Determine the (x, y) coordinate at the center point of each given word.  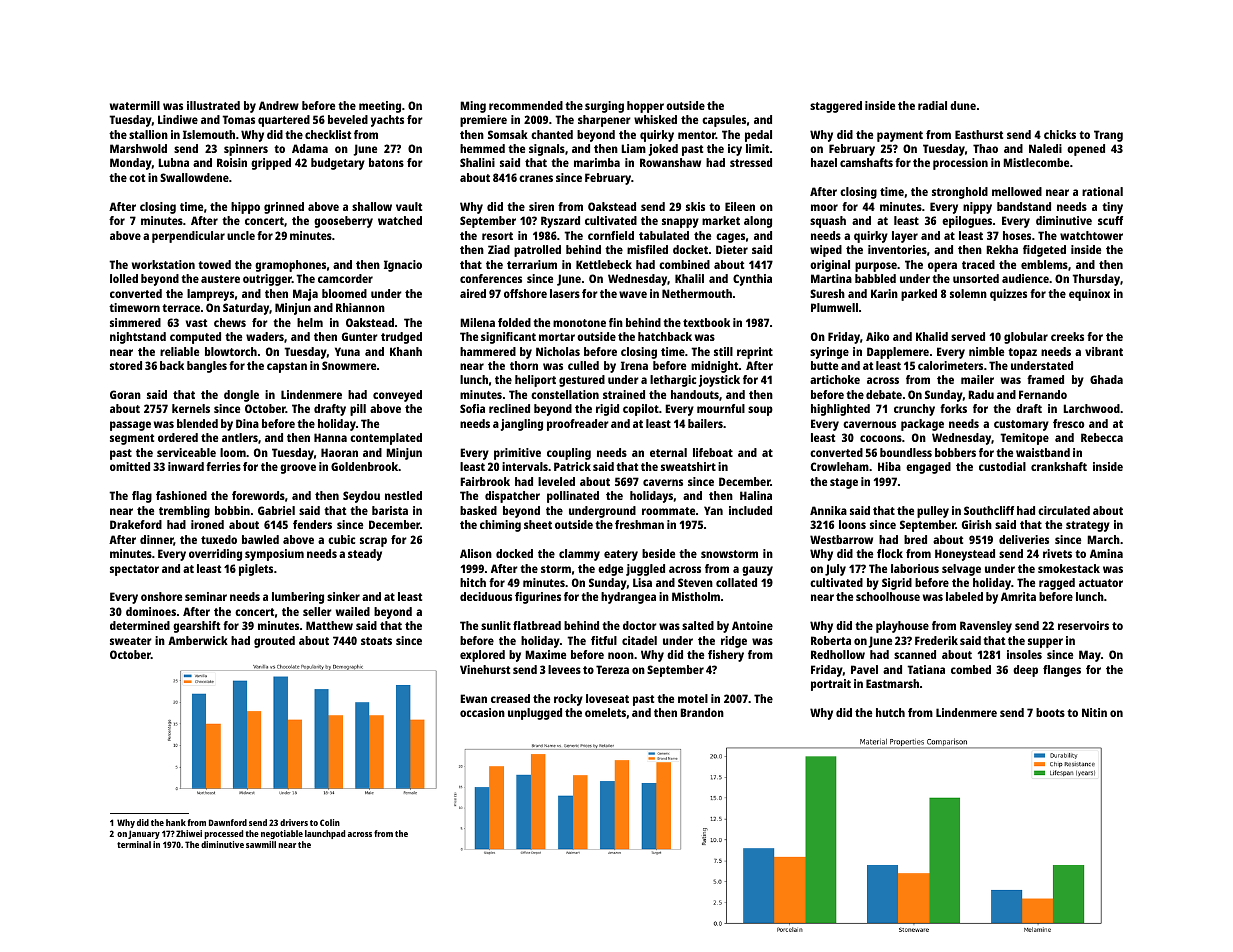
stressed (751, 162)
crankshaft (1059, 466)
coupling (569, 454)
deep (1025, 671)
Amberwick (198, 640)
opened (1086, 150)
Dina (247, 423)
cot (137, 178)
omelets (605, 712)
